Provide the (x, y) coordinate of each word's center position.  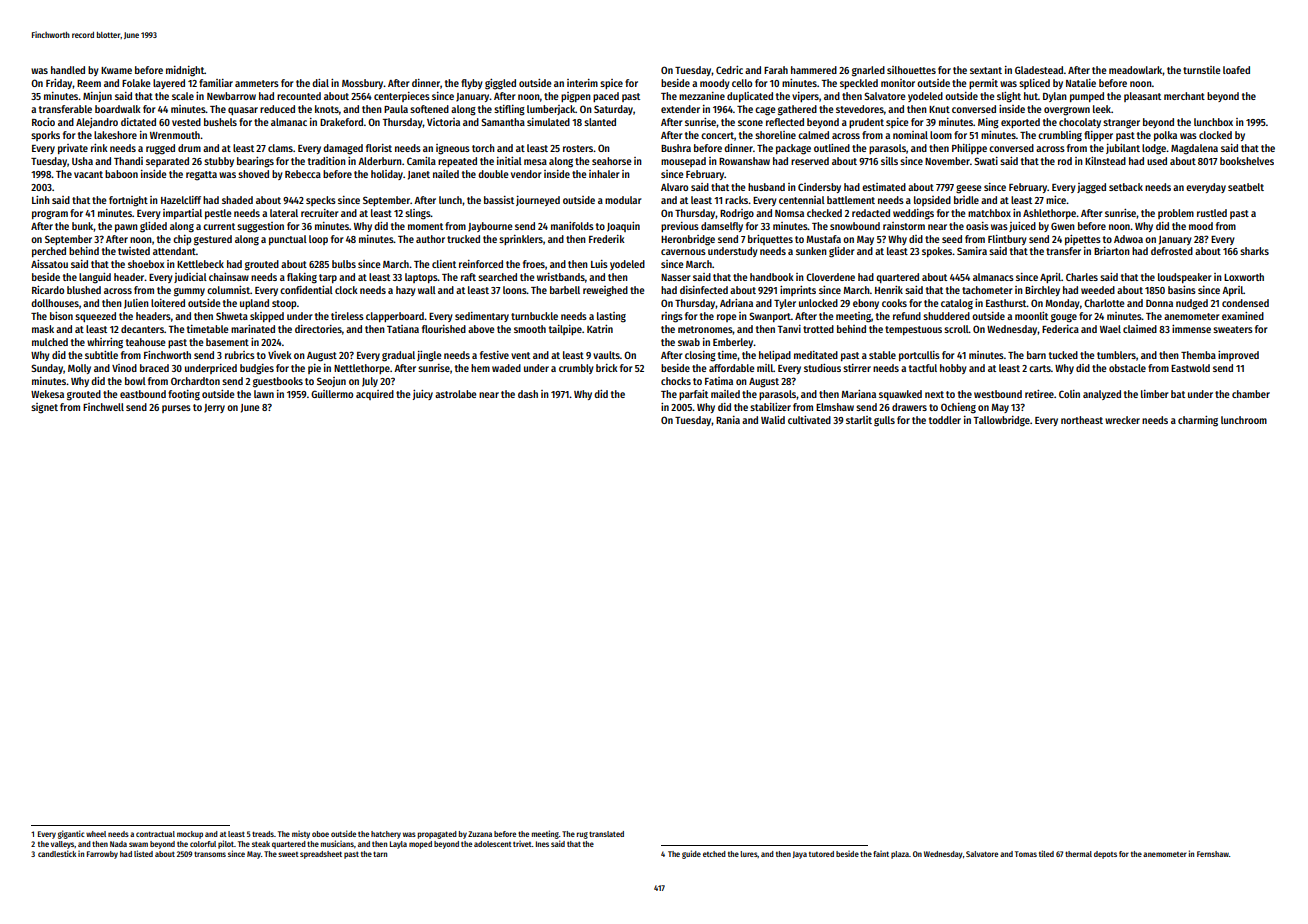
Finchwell (103, 407)
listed (143, 853)
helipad (775, 356)
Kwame (116, 70)
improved (1238, 356)
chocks (676, 381)
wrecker (1122, 420)
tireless (347, 316)
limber (1155, 394)
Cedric (729, 70)
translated (606, 834)
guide (691, 854)
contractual (155, 834)
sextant (986, 70)
